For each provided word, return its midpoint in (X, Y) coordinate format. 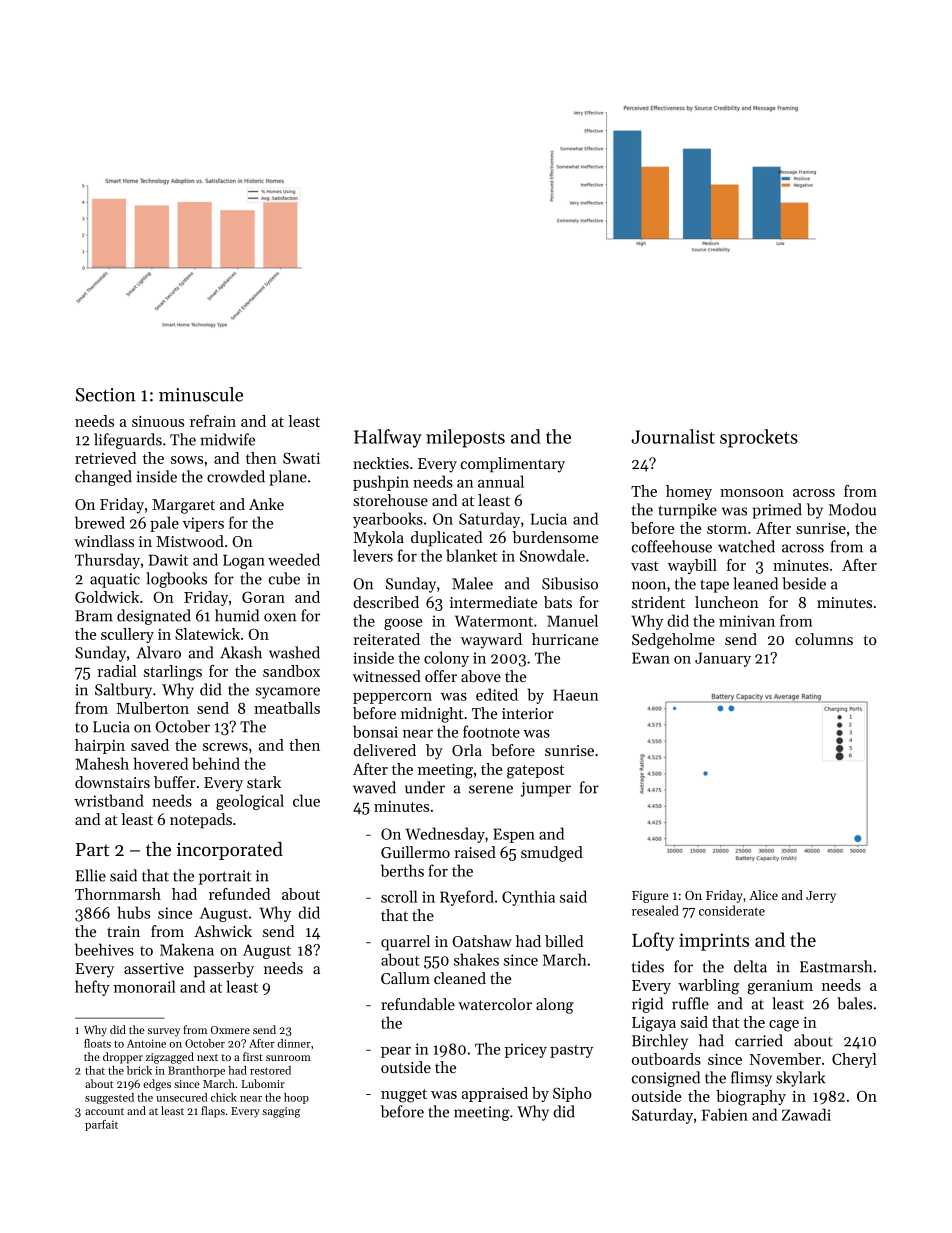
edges (157, 1085)
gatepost (535, 772)
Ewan (651, 658)
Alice (763, 895)
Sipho (572, 1094)
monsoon (752, 493)
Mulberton (153, 708)
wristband (109, 800)
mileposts (465, 438)
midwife (227, 439)
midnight (432, 715)
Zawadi (806, 1114)
